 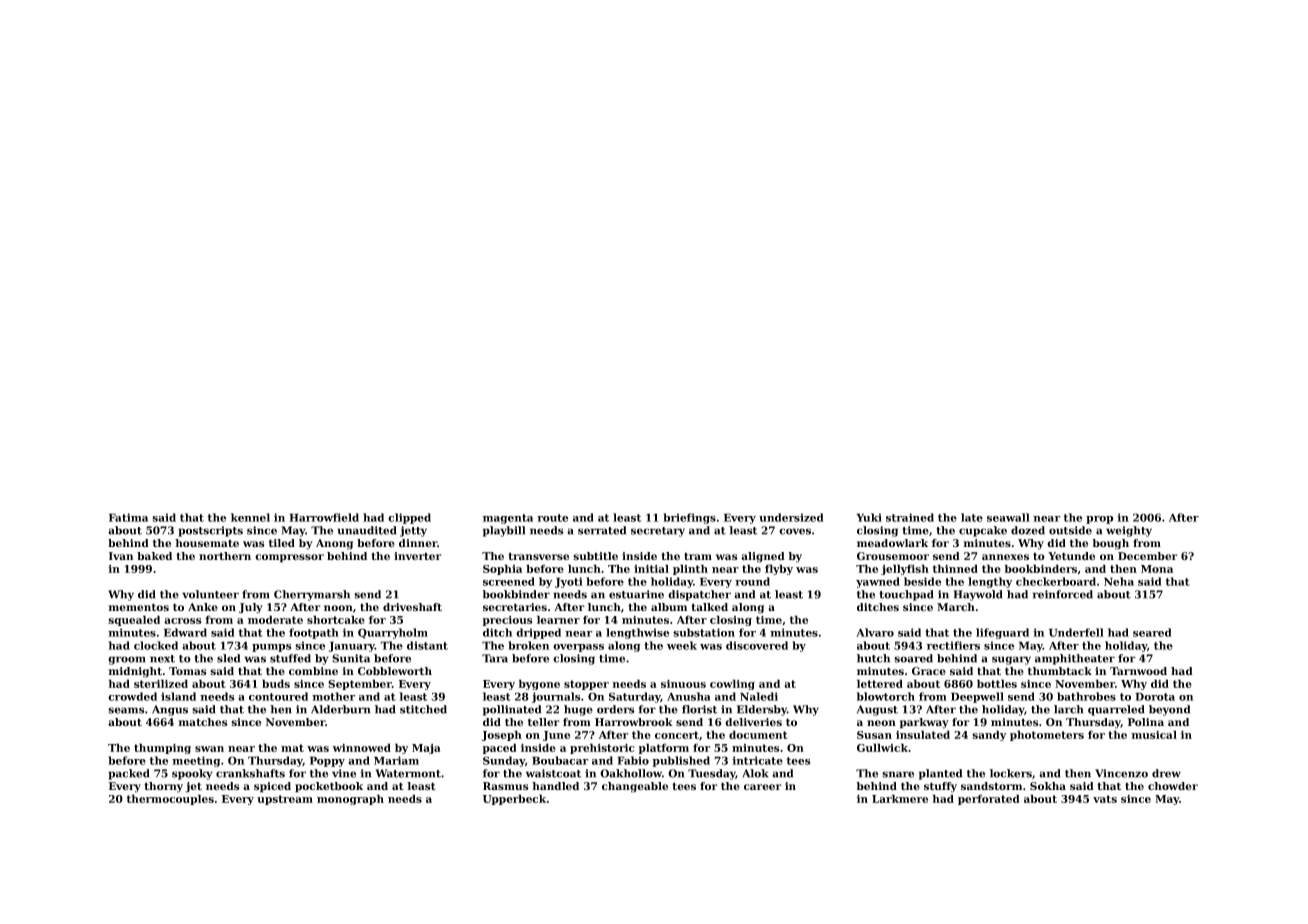 I want to click on Tara, so click(x=495, y=658).
